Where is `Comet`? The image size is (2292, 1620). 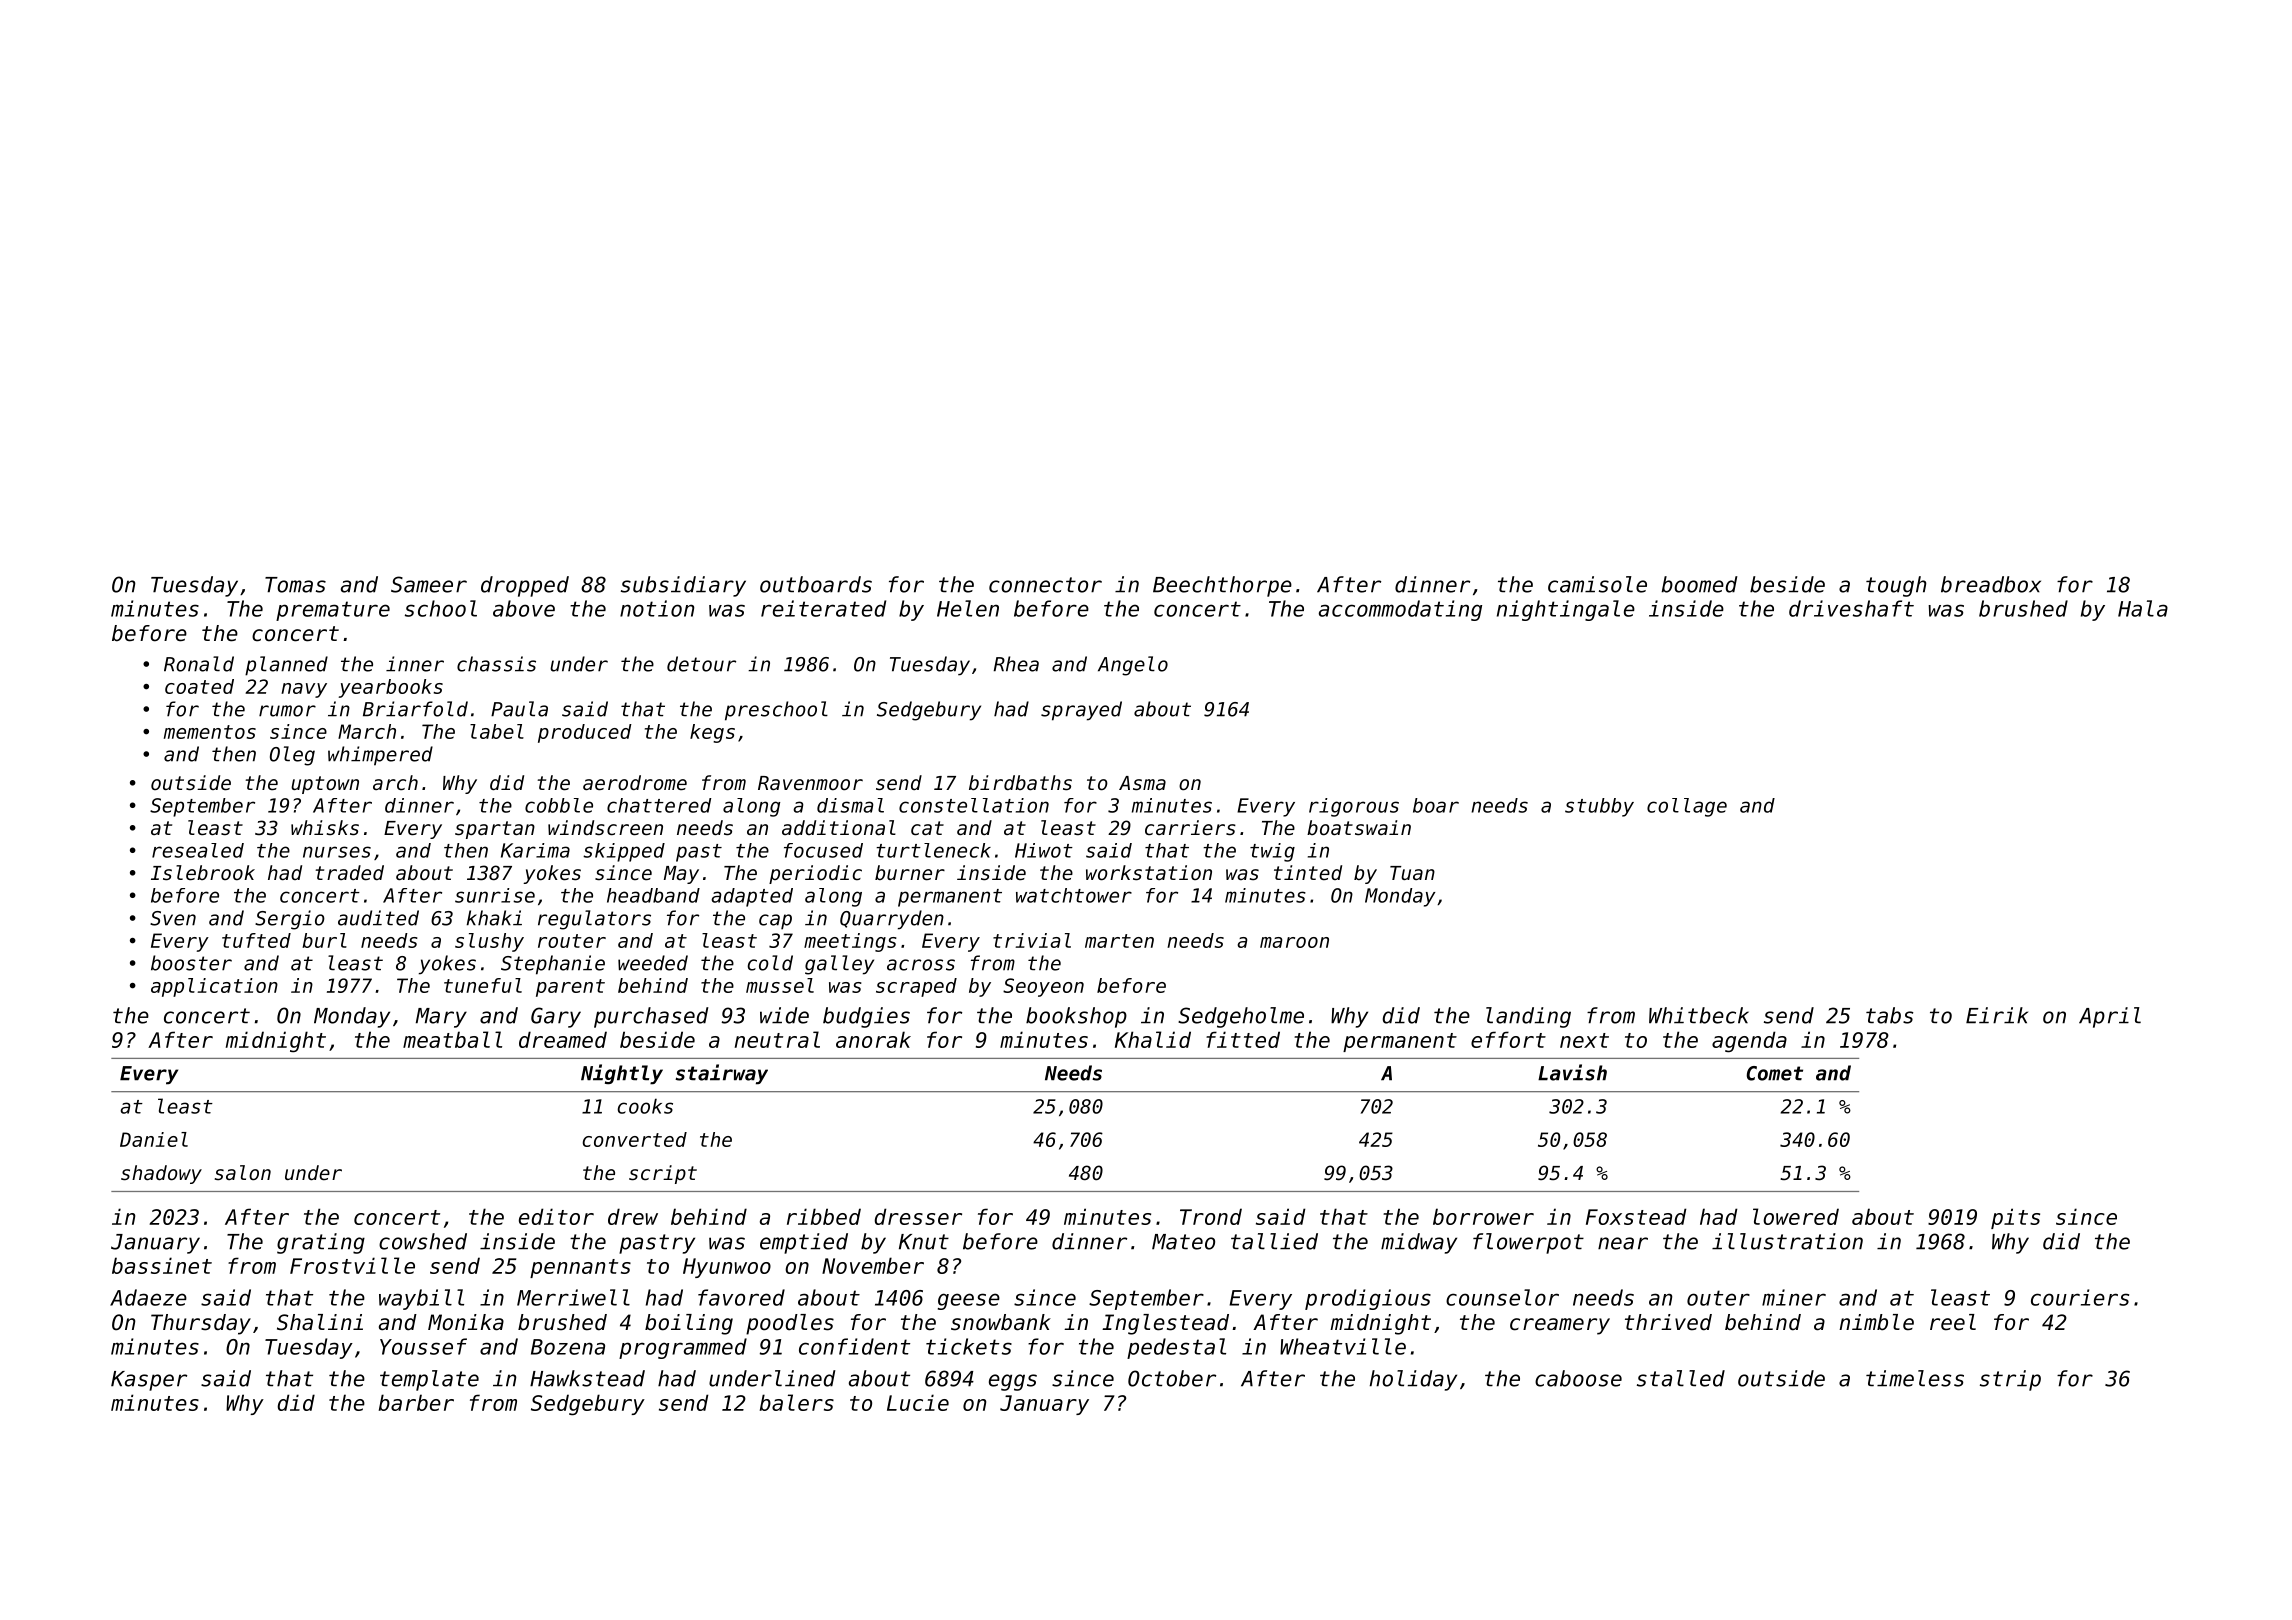
Comet is located at coordinates (1775, 1073).
